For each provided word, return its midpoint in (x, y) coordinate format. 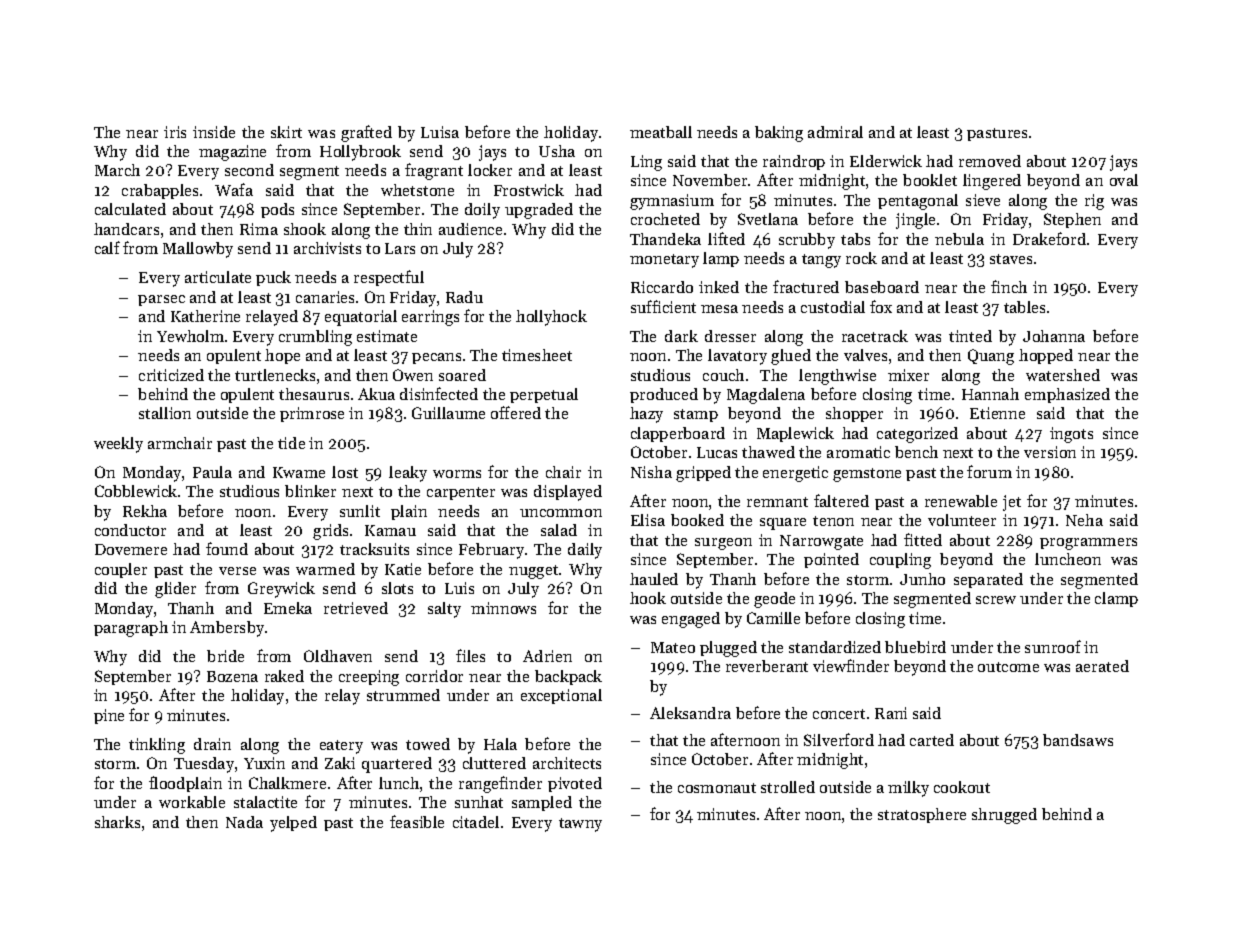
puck (273, 278)
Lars (400, 248)
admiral (835, 132)
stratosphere (922, 815)
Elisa (648, 520)
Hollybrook (360, 153)
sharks (117, 822)
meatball (661, 132)
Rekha (145, 511)
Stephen (1072, 220)
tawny (580, 825)
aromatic (858, 452)
